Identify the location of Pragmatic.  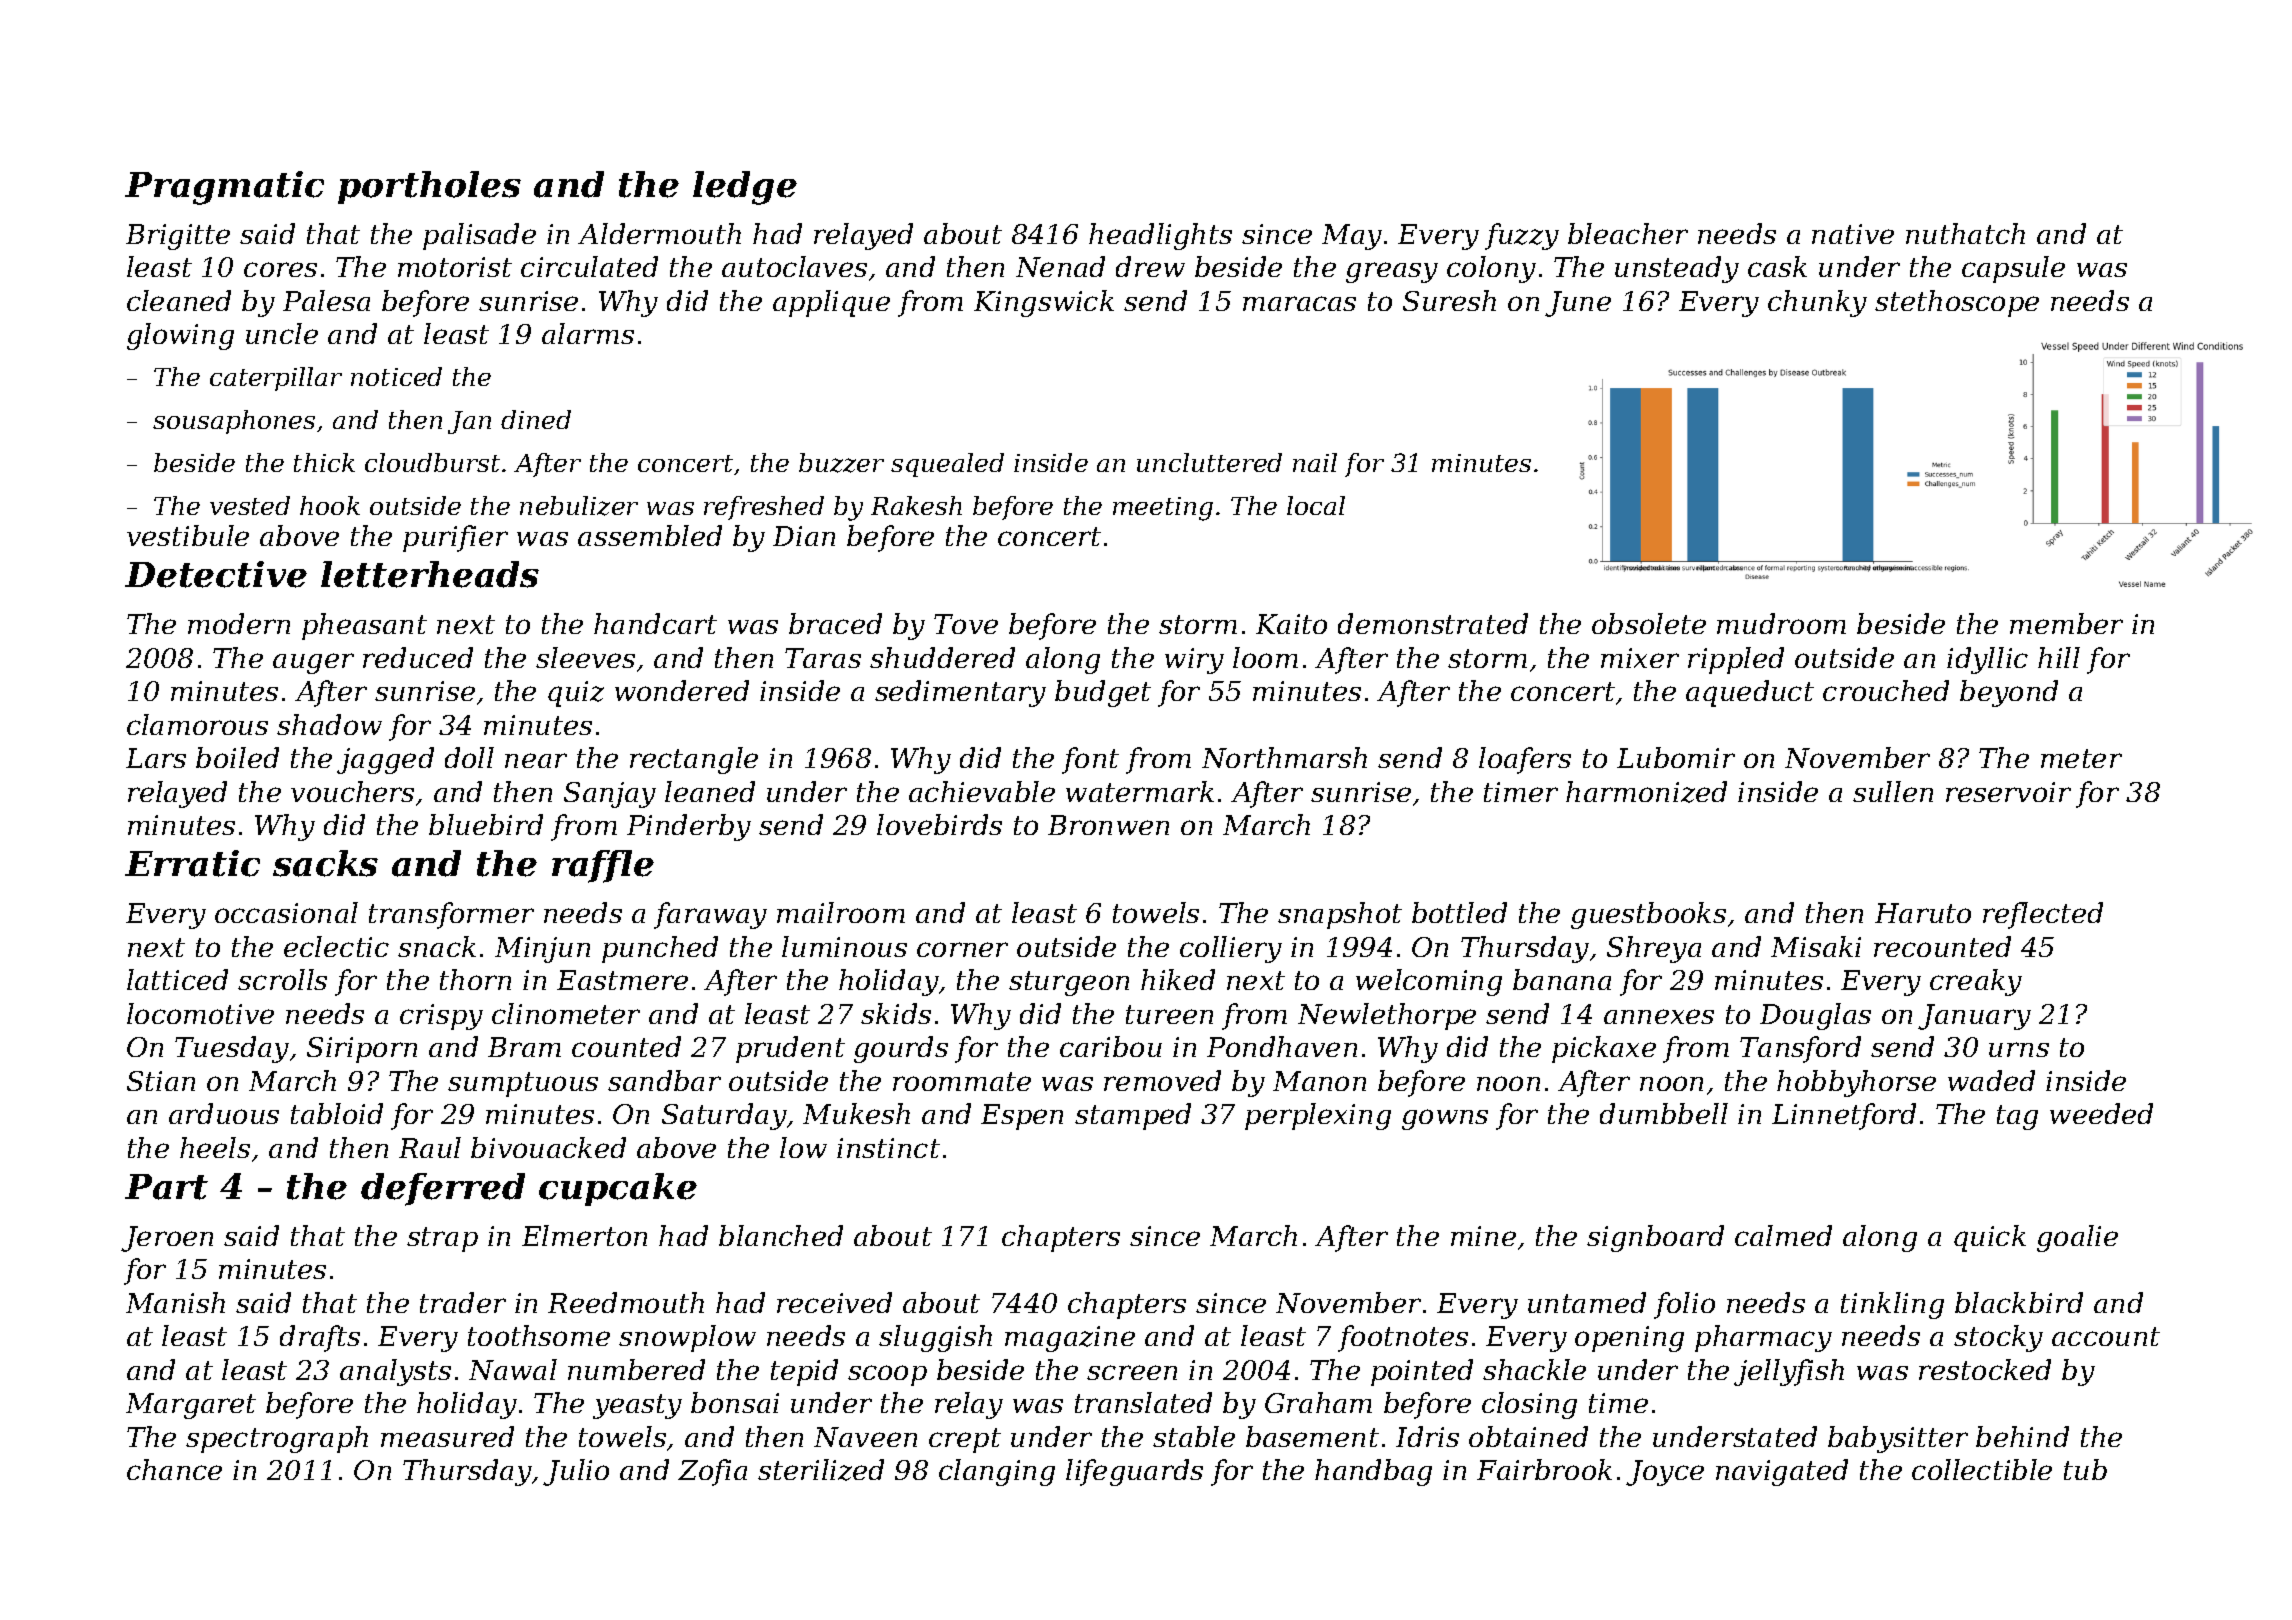
(224, 188).
